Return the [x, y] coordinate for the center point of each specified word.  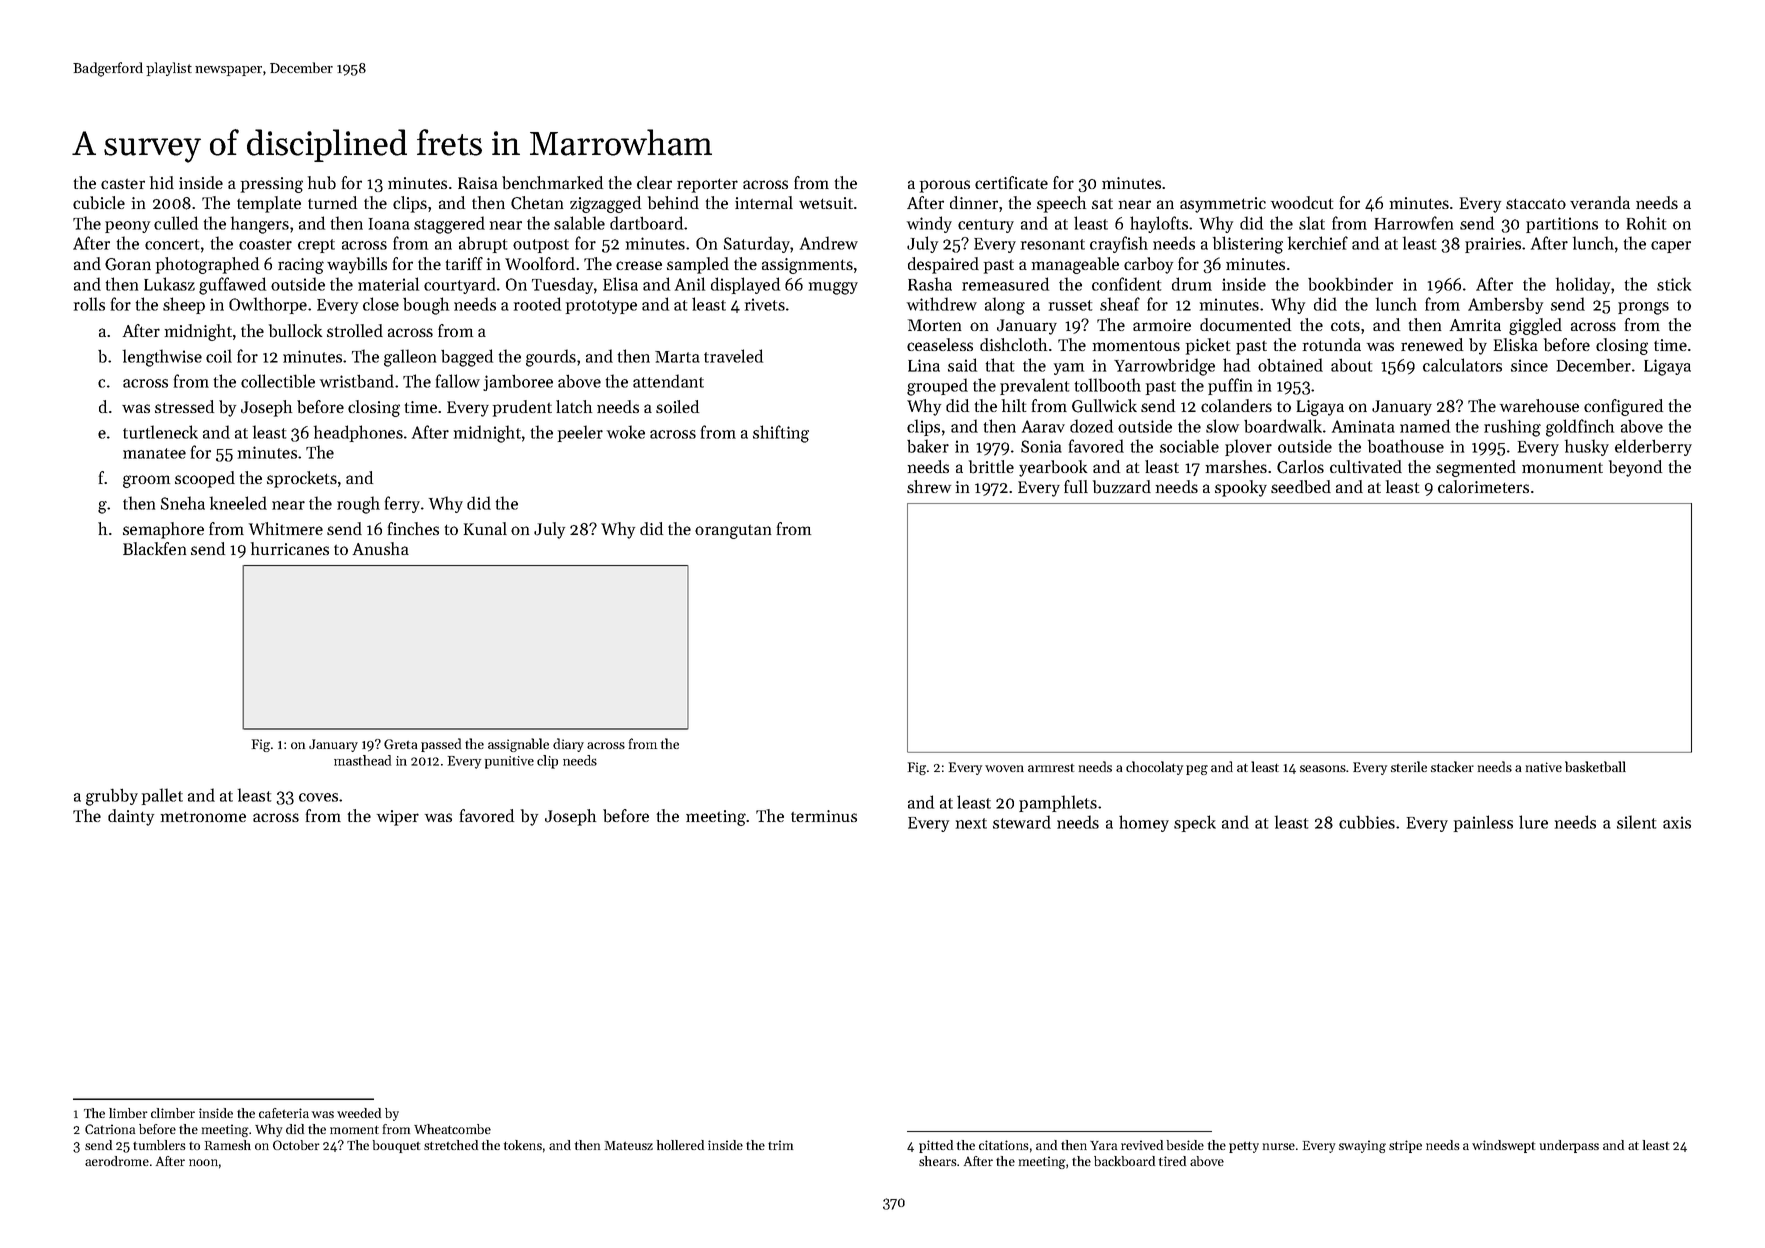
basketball [1595, 766]
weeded [359, 1113]
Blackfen [154, 548]
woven [1004, 768]
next [971, 823]
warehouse [1539, 405]
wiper [398, 818]
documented [1245, 324]
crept [316, 246]
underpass [1569, 1146]
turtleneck [160, 432]
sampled [698, 265]
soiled [677, 406]
